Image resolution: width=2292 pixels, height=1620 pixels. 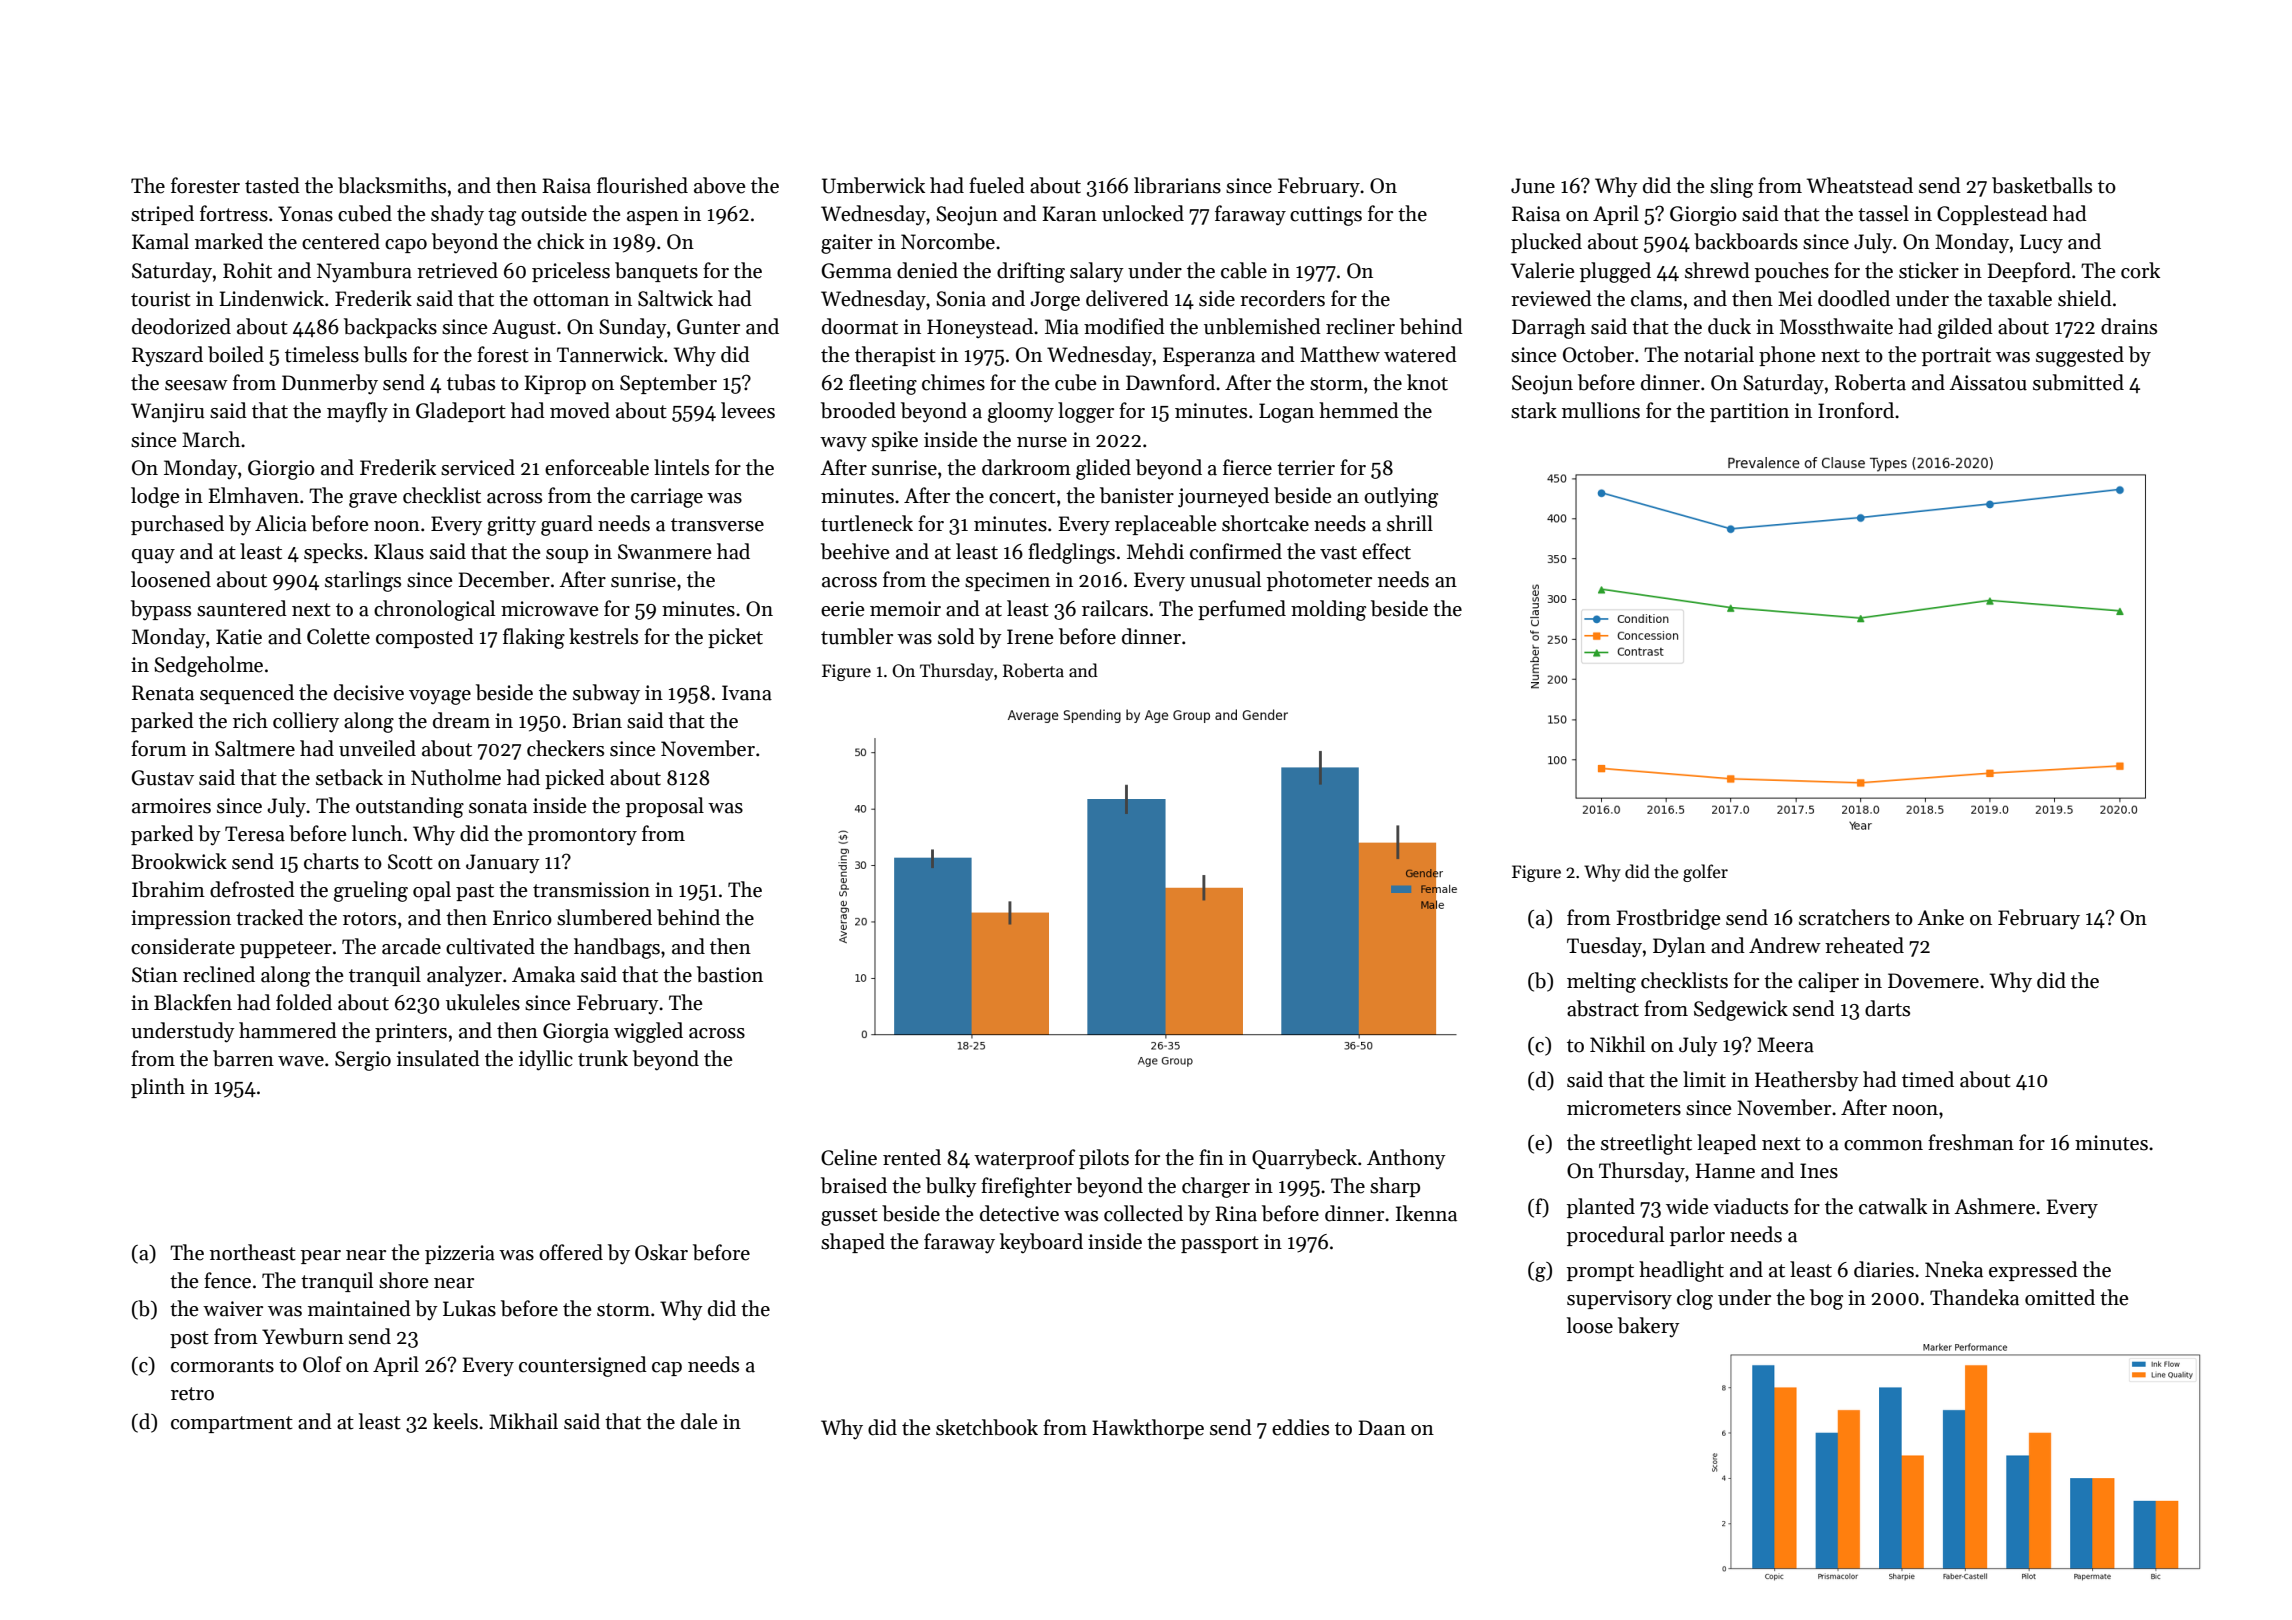 I want to click on Oskar, so click(x=661, y=1252).
